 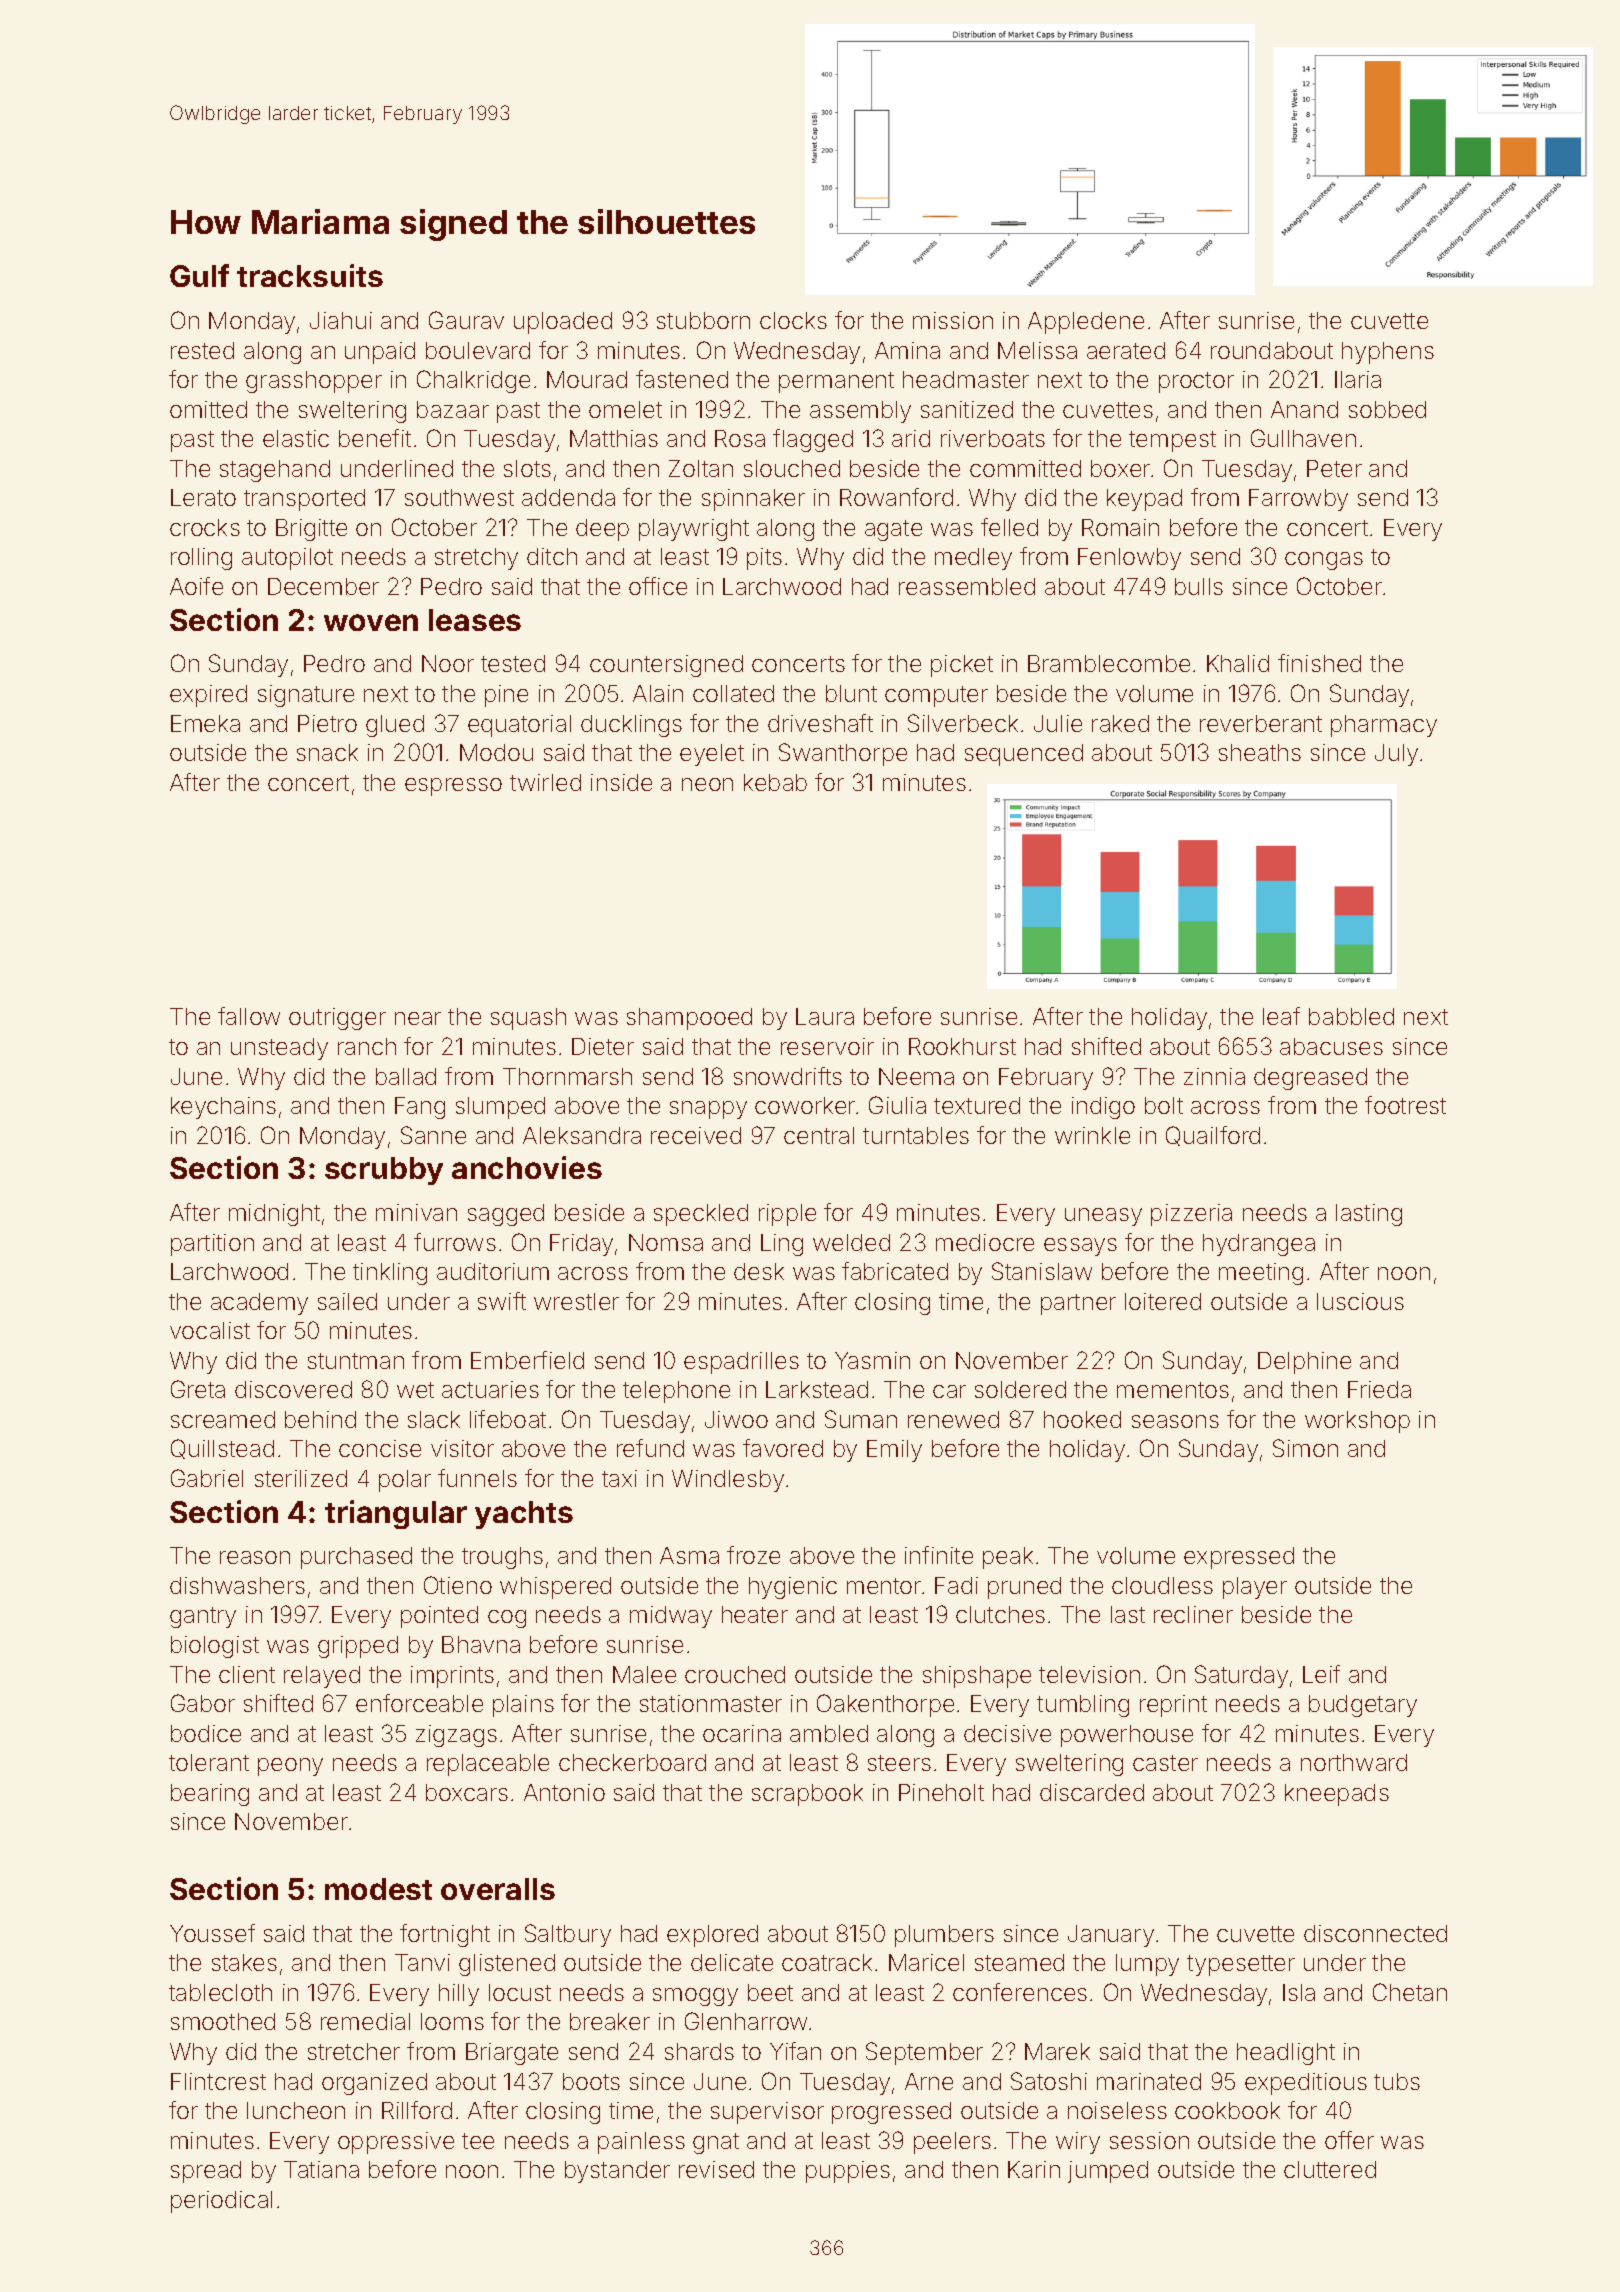 What do you see at coordinates (206, 2172) in the screenshot?
I see `spread` at bounding box center [206, 2172].
